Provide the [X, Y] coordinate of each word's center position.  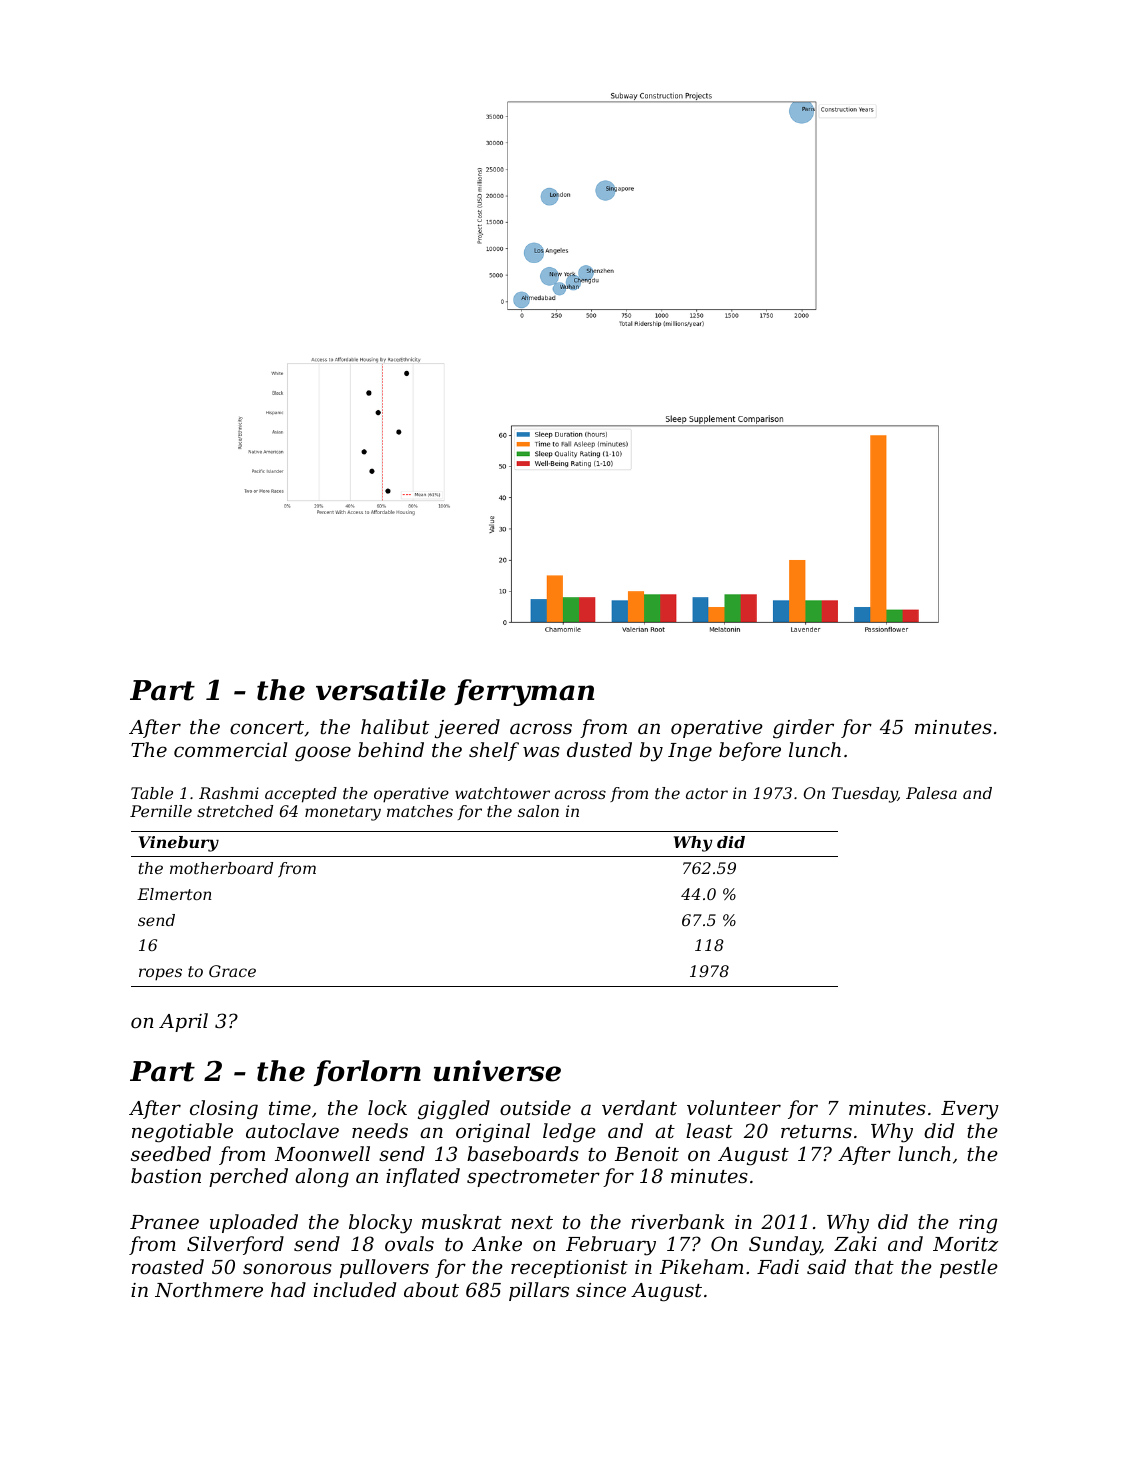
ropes [160, 974]
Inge [690, 752]
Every [970, 1110]
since [601, 1290]
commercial [230, 749]
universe [497, 1071]
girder [803, 729]
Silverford [235, 1245]
